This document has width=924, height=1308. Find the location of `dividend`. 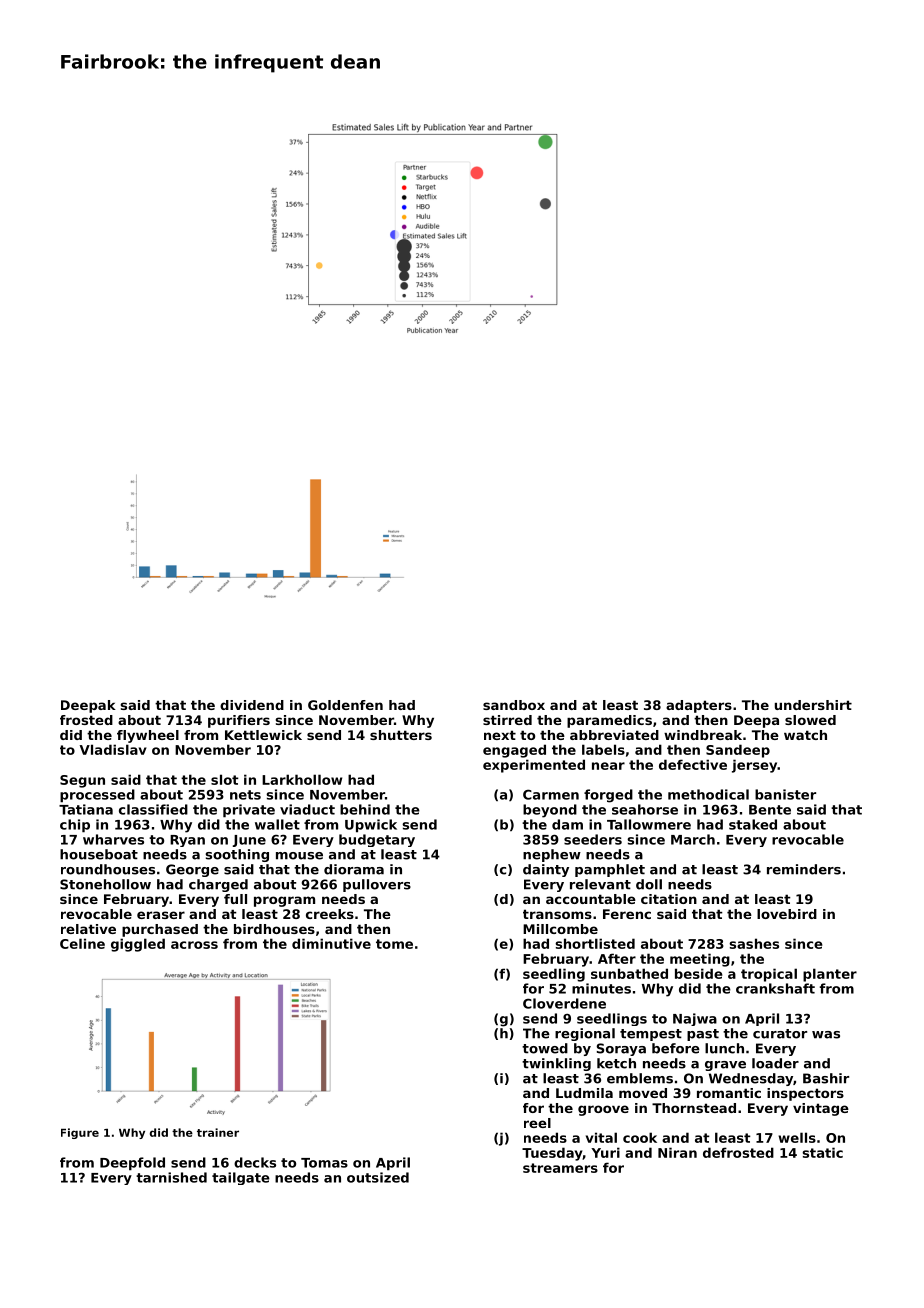

dividend is located at coordinates (252, 705).
